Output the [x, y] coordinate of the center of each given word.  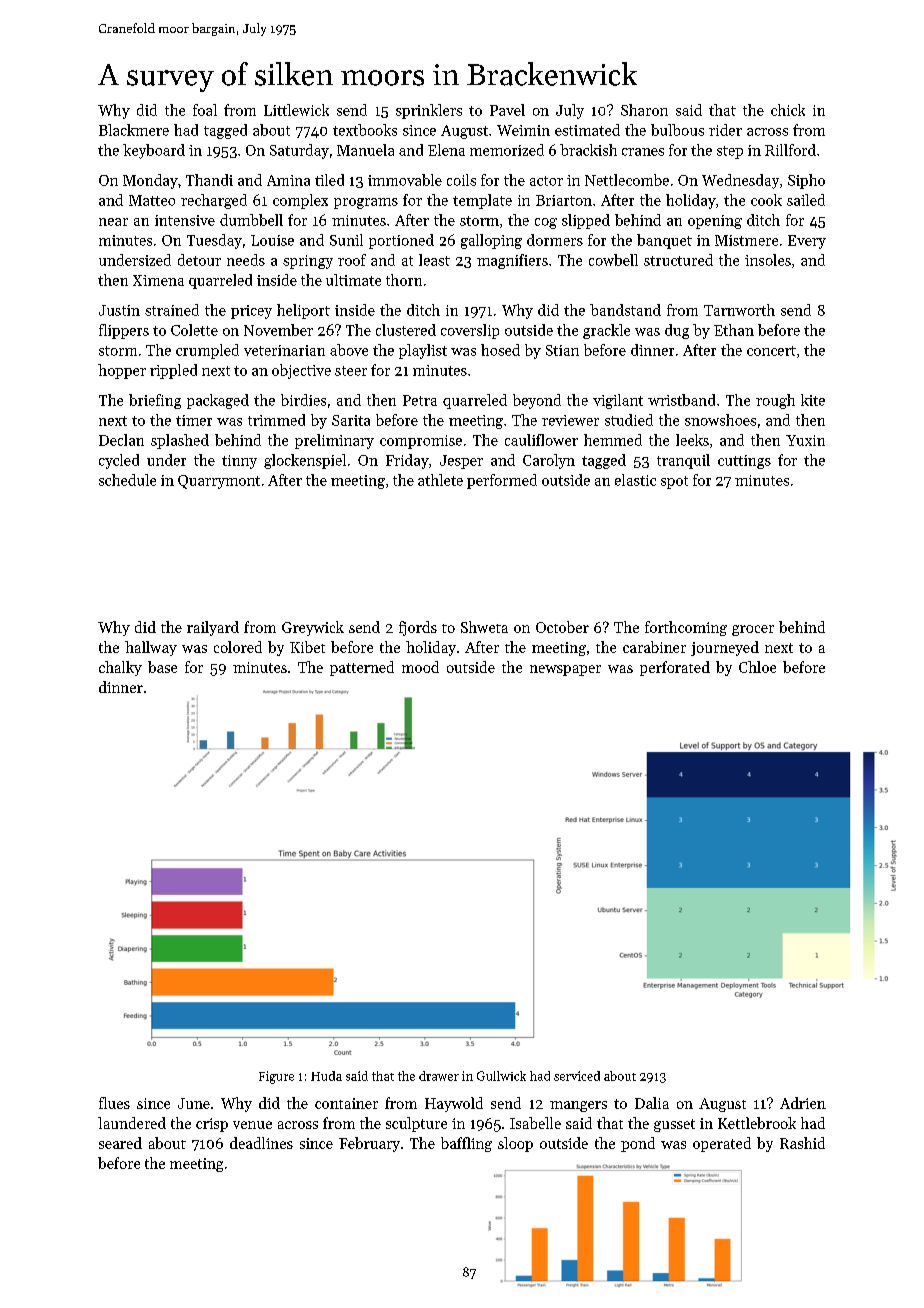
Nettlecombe [627, 180]
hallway [151, 648]
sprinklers [429, 111]
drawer [439, 1076]
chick [788, 110]
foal [205, 110]
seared [120, 1143]
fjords [418, 628]
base [162, 667]
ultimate [353, 280]
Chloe [757, 667]
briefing [155, 401]
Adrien [803, 1103]
